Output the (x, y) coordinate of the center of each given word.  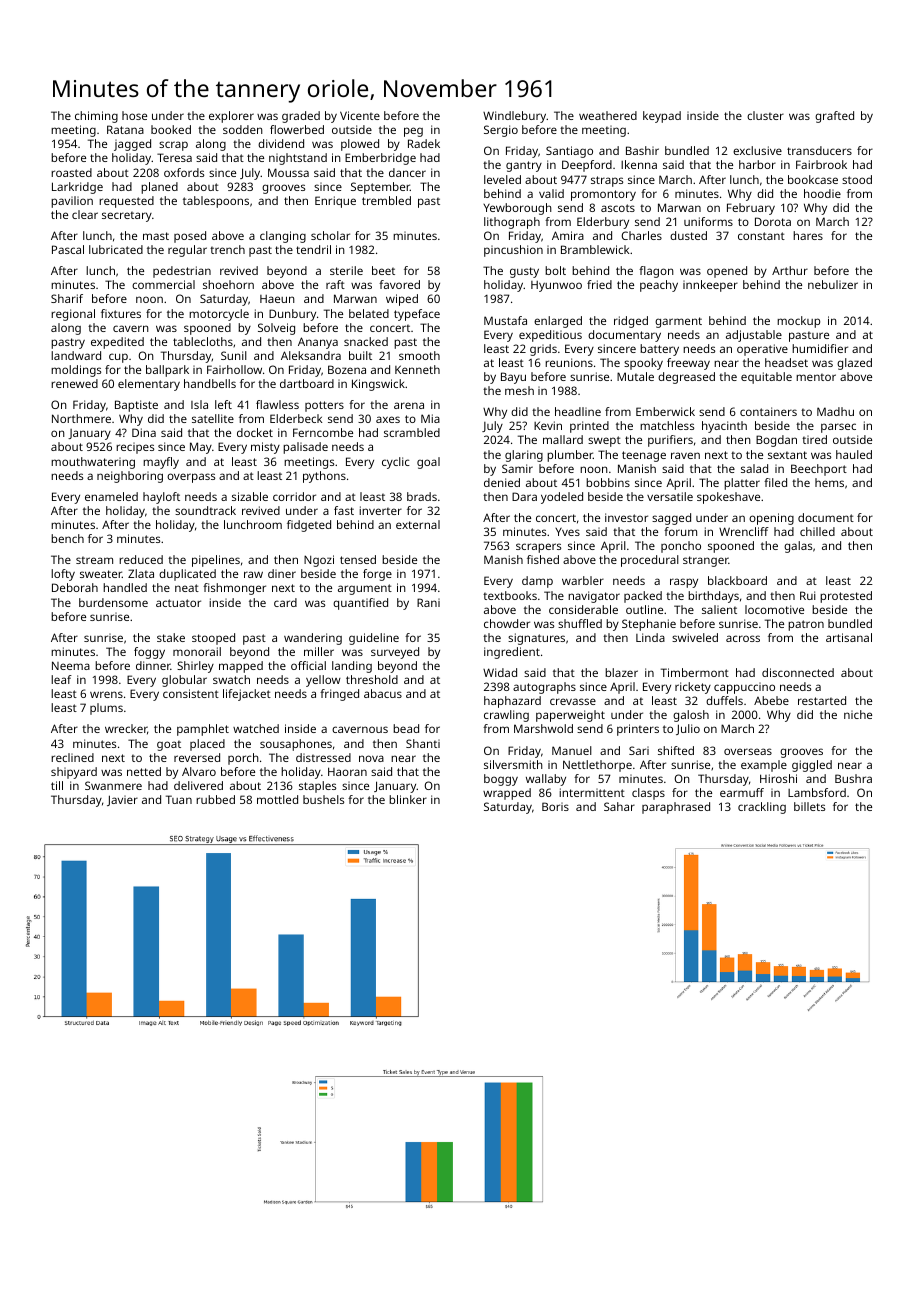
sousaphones (296, 745)
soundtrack (205, 510)
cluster (765, 115)
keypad (662, 117)
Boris (555, 806)
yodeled (562, 498)
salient (719, 609)
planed (159, 188)
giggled (812, 766)
